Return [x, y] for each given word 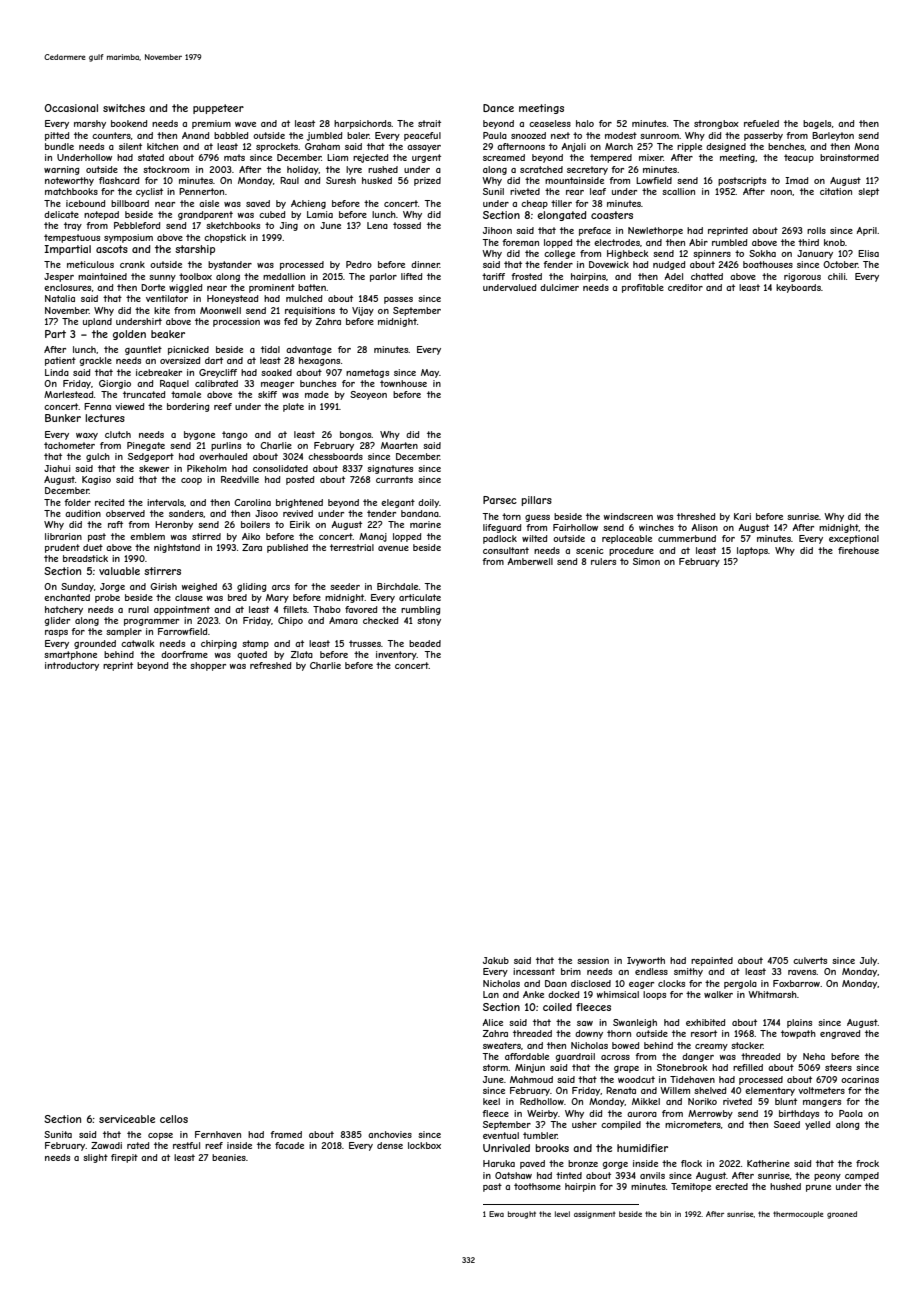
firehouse [858, 550]
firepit [124, 1158]
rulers [603, 561]
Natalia [60, 298]
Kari [742, 516]
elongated [561, 216]
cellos [174, 1119]
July [869, 961]
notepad [101, 215]
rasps [56, 633]
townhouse [403, 383]
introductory [72, 666]
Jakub [496, 960]
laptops [752, 551]
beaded [425, 643]
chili [837, 276]
